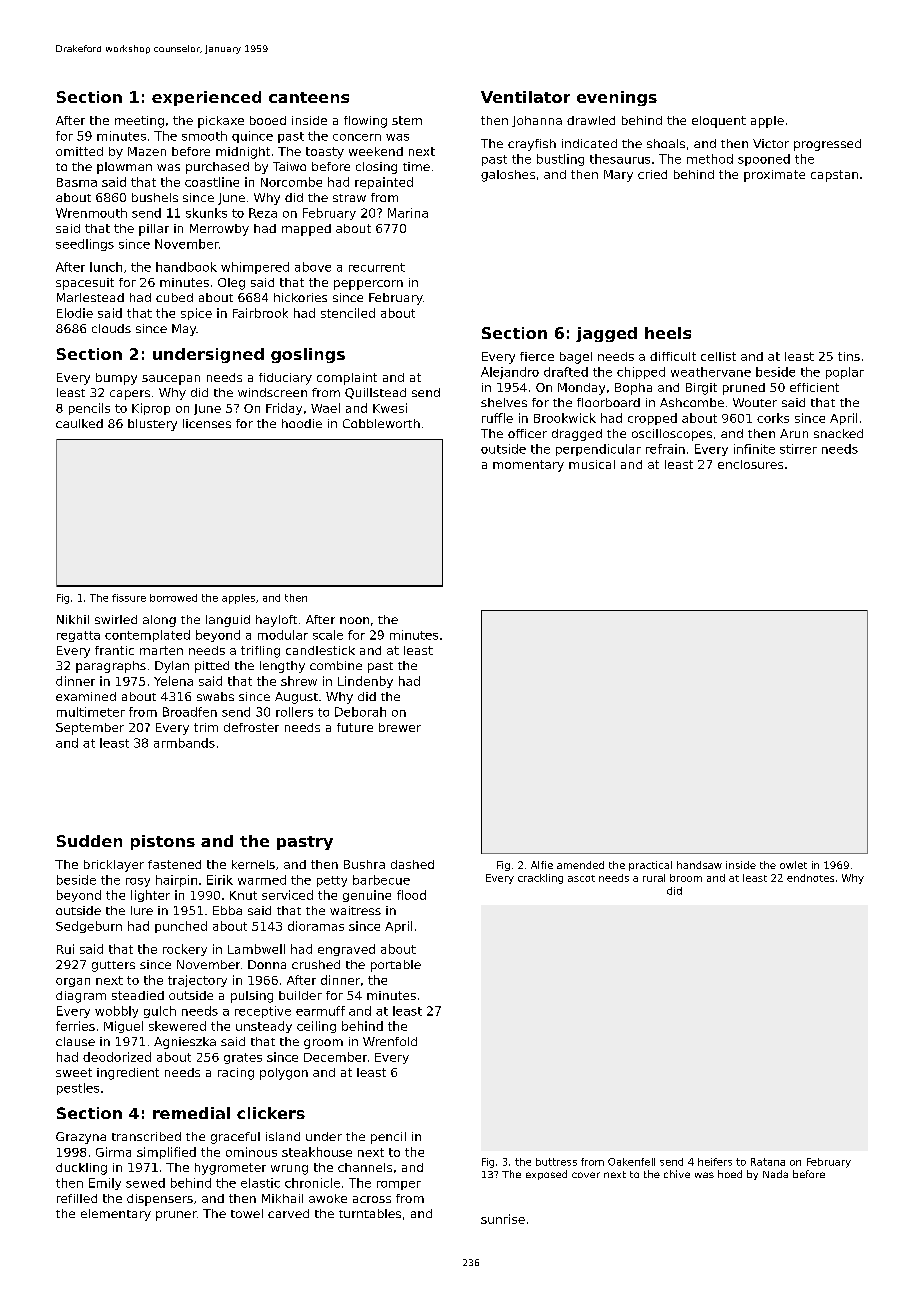  I want to click on ascot, so click(581, 878).
